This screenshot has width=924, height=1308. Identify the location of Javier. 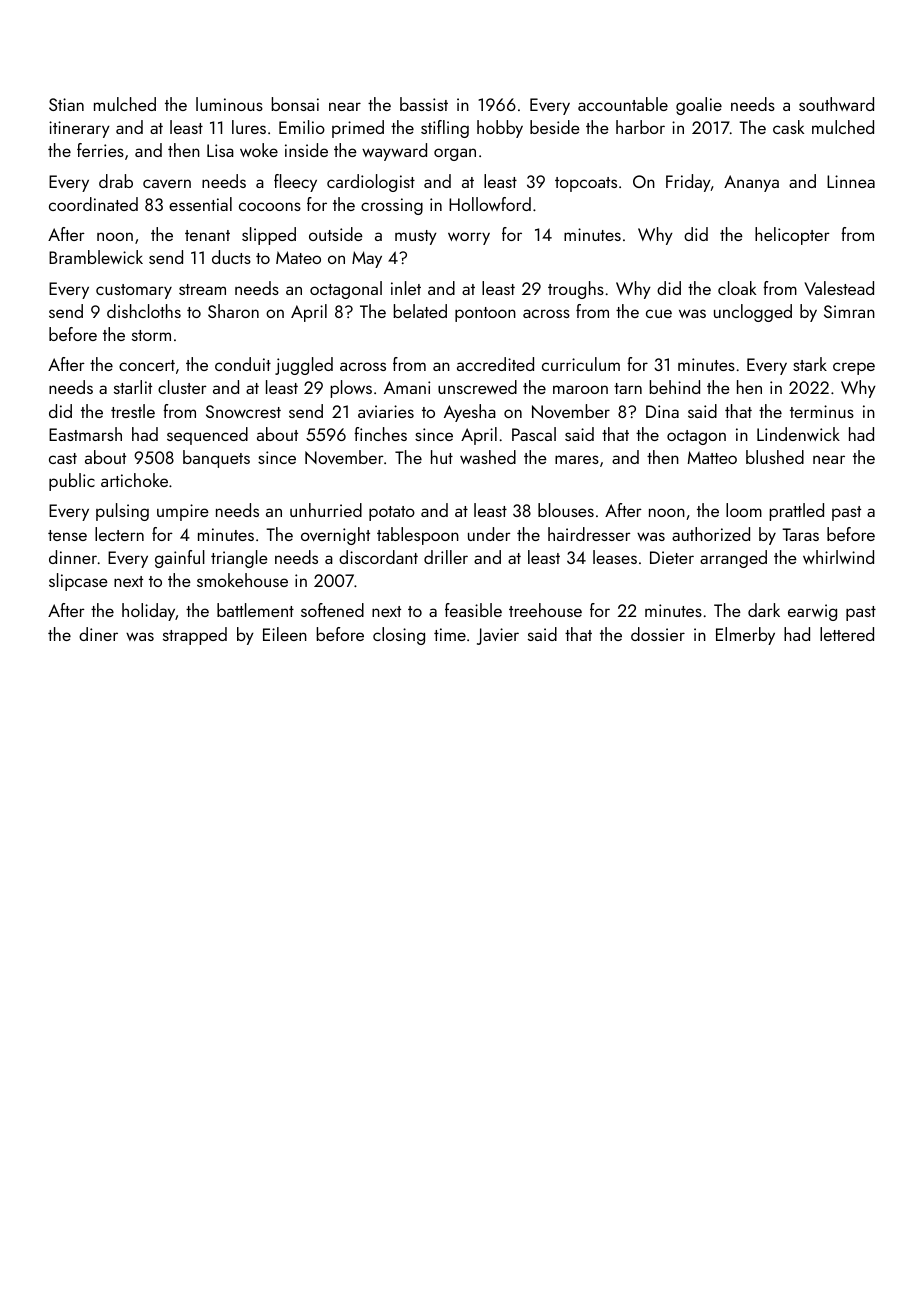
(498, 636).
